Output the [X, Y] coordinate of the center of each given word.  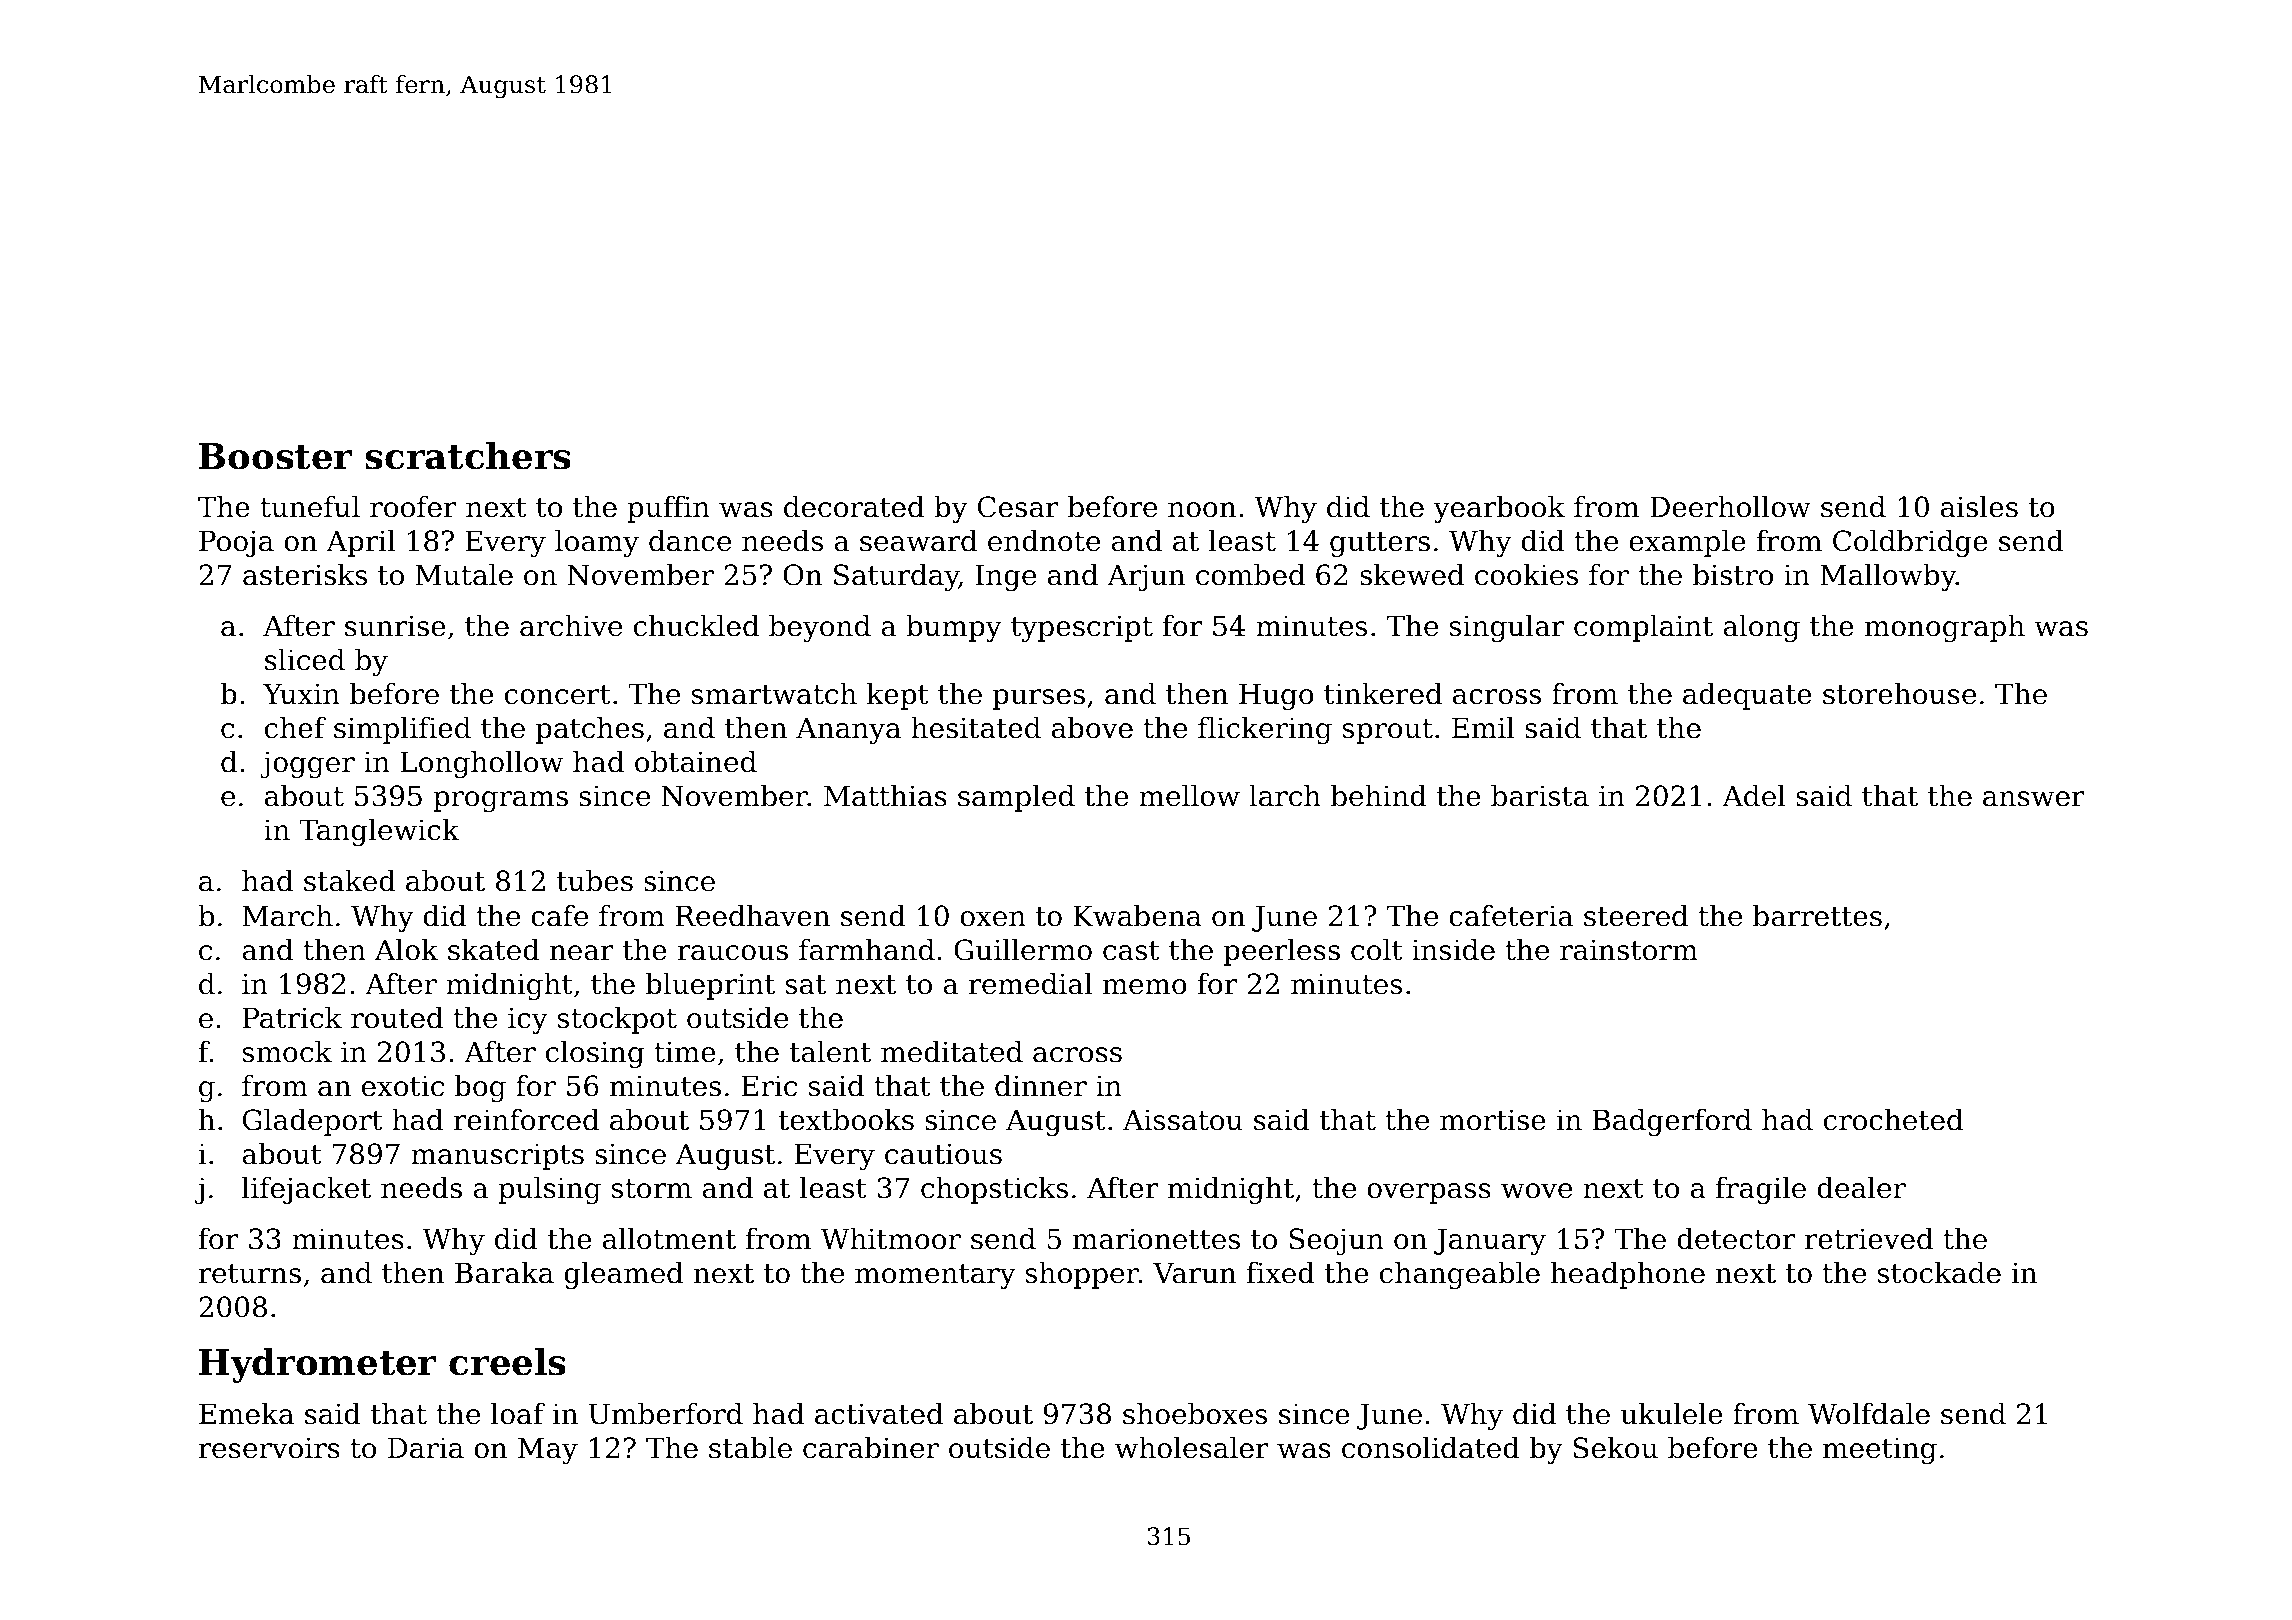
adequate [1747, 696]
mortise [1493, 1120]
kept [898, 696]
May [548, 1450]
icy [528, 1020]
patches [590, 730]
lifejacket [306, 1190]
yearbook [1499, 509]
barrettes [1817, 916]
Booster [275, 456]
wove [1536, 1191]
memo [1145, 987]
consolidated [1431, 1448]
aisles [1979, 507]
